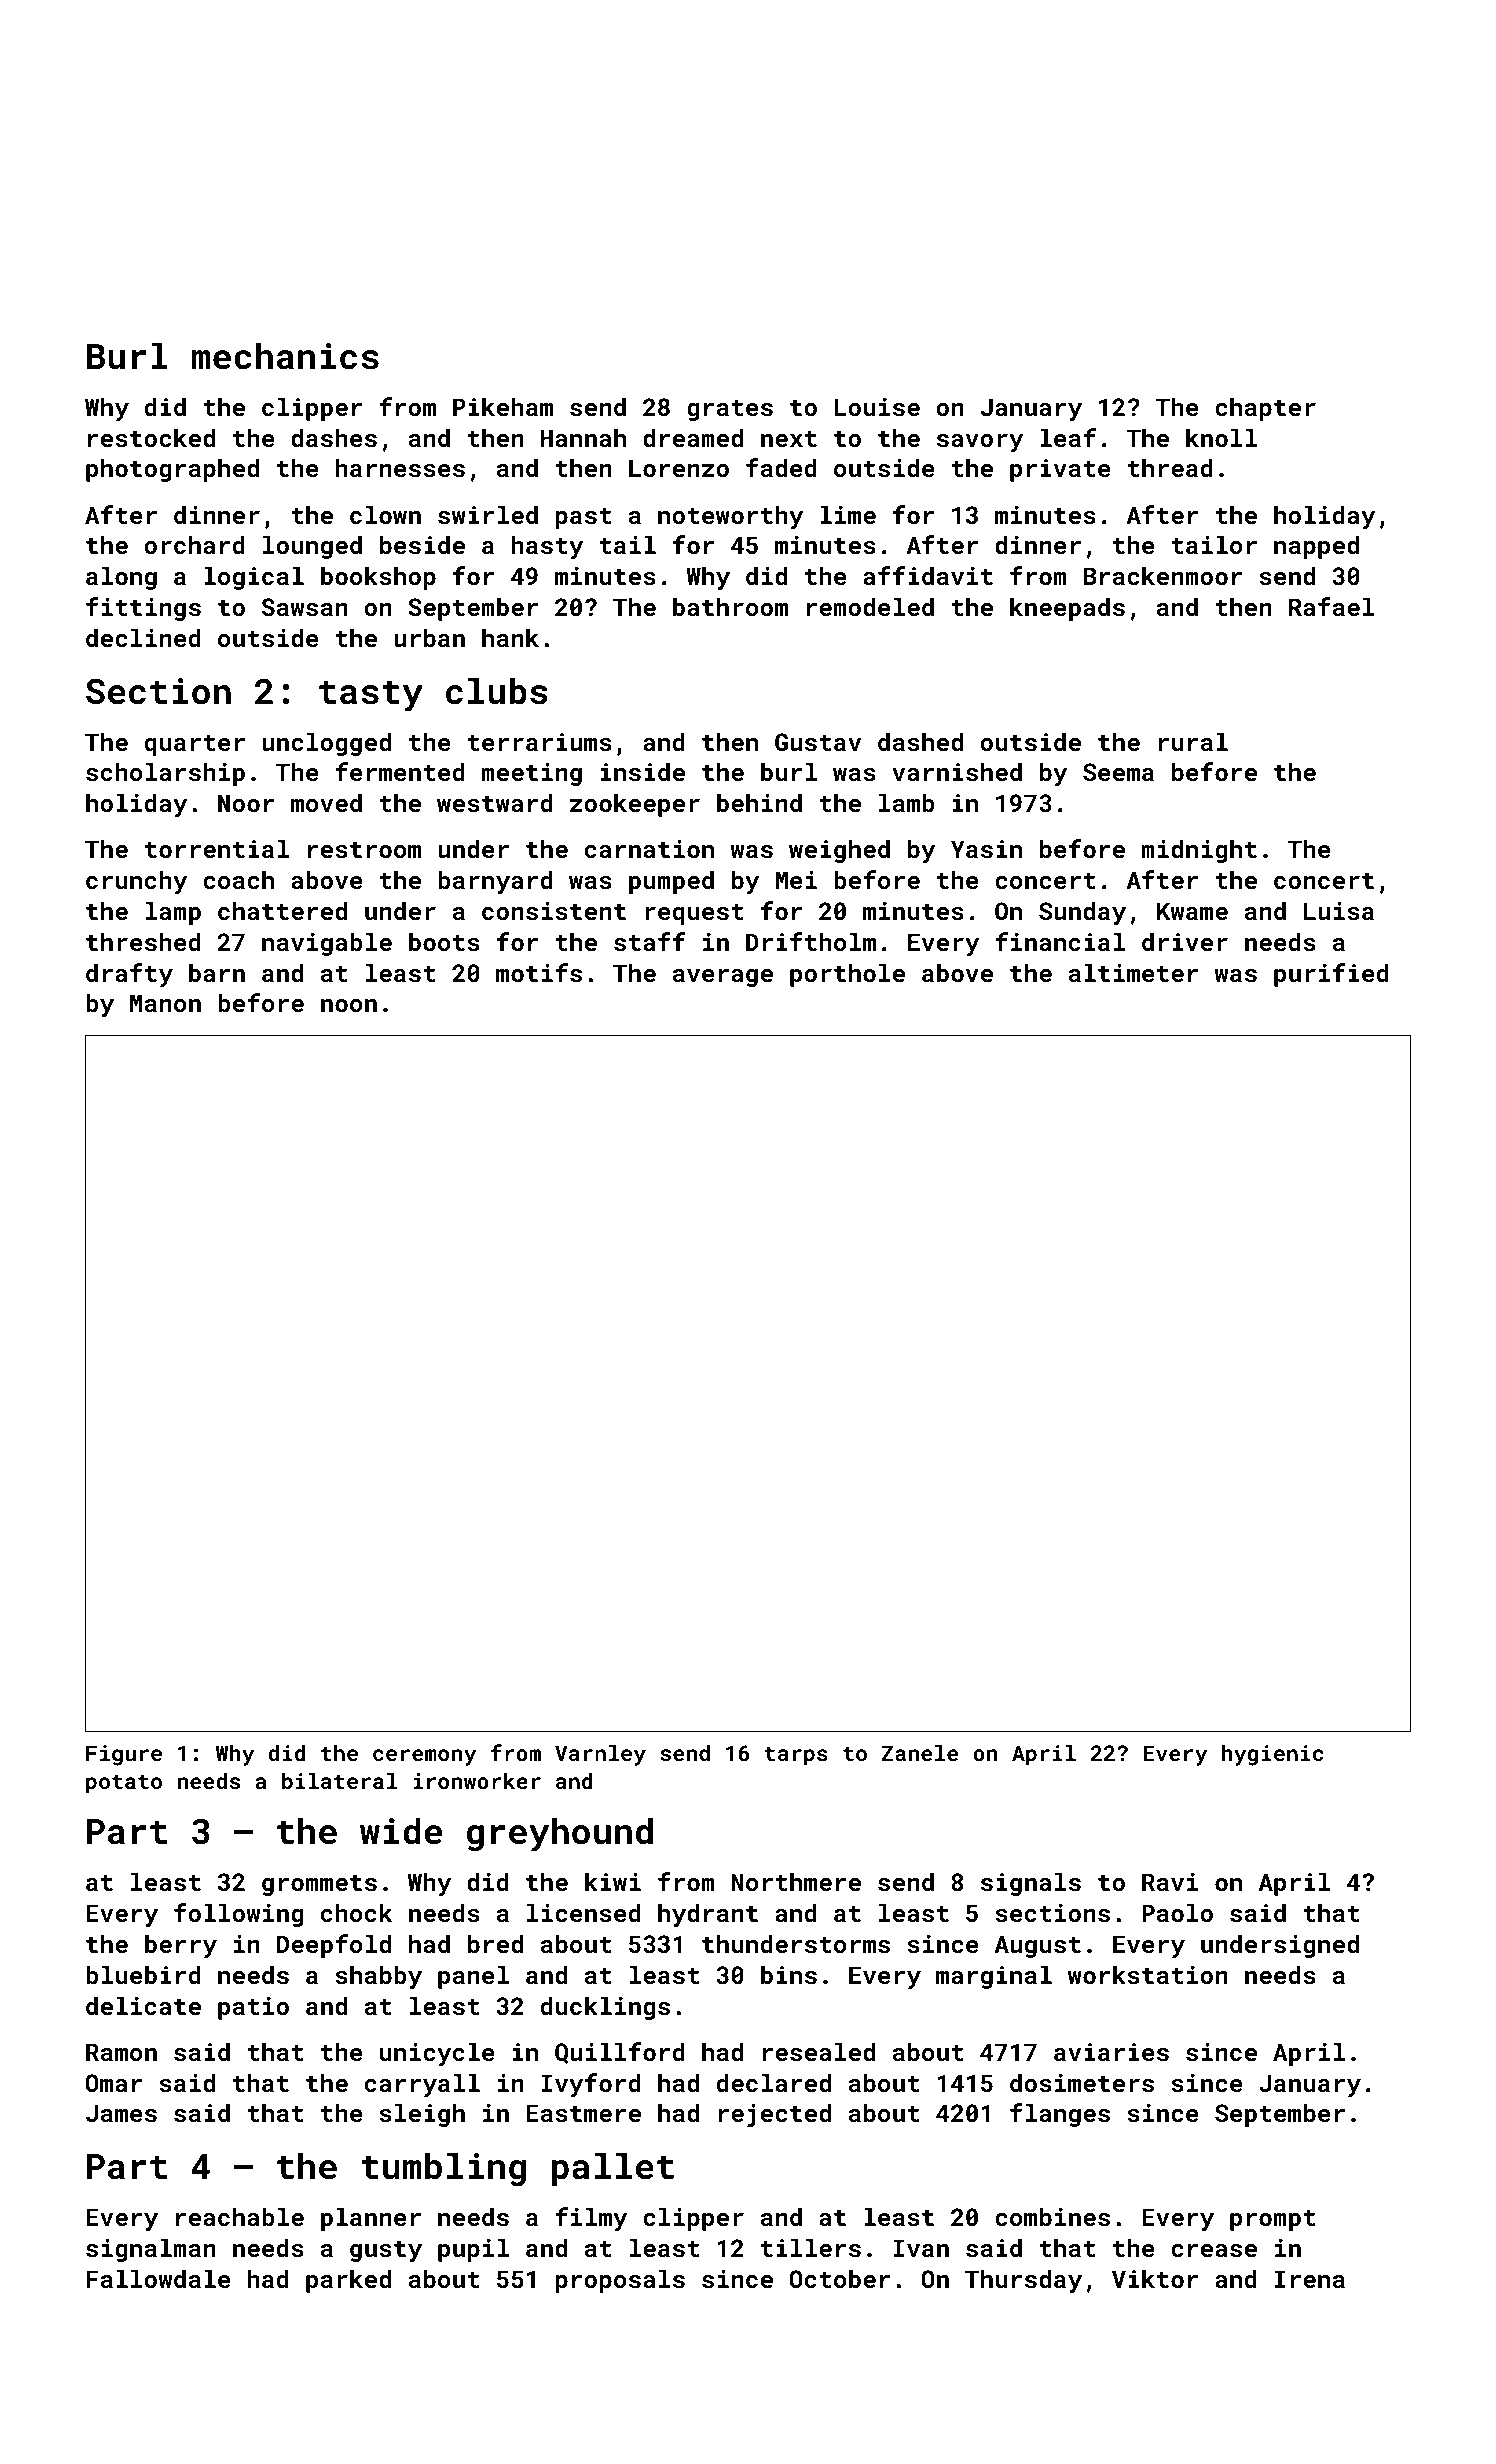  What do you see at coordinates (1170, 467) in the document?
I see `thread` at bounding box center [1170, 467].
